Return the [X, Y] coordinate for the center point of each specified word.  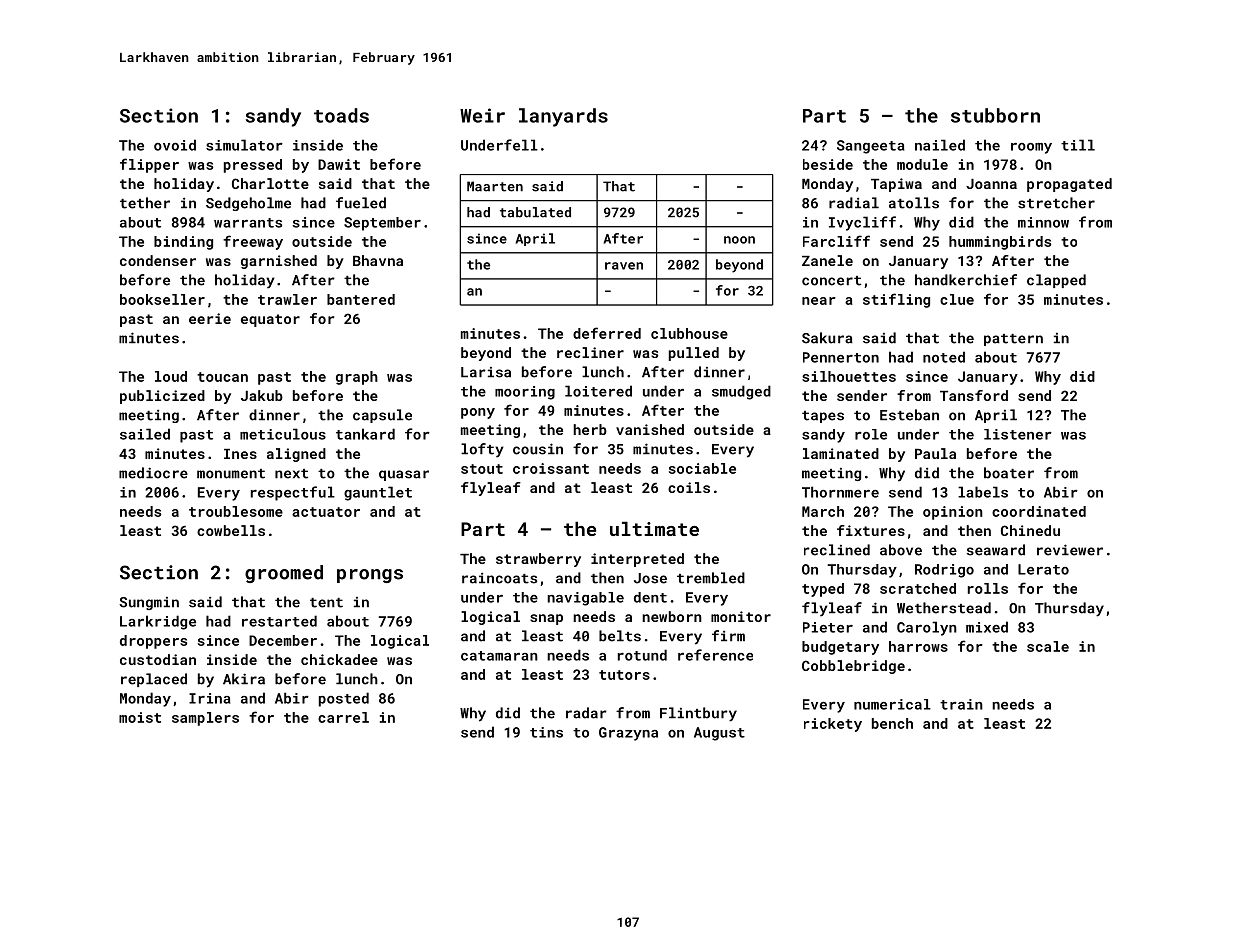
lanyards [563, 117]
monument [231, 474]
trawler [287, 299]
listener [1018, 434]
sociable [702, 468]
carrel [343, 717]
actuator [326, 512]
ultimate [654, 529]
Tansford [974, 395]
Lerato [1043, 569]
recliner [590, 352]
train [961, 704]
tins [546, 732]
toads [341, 115]
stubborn [995, 115]
